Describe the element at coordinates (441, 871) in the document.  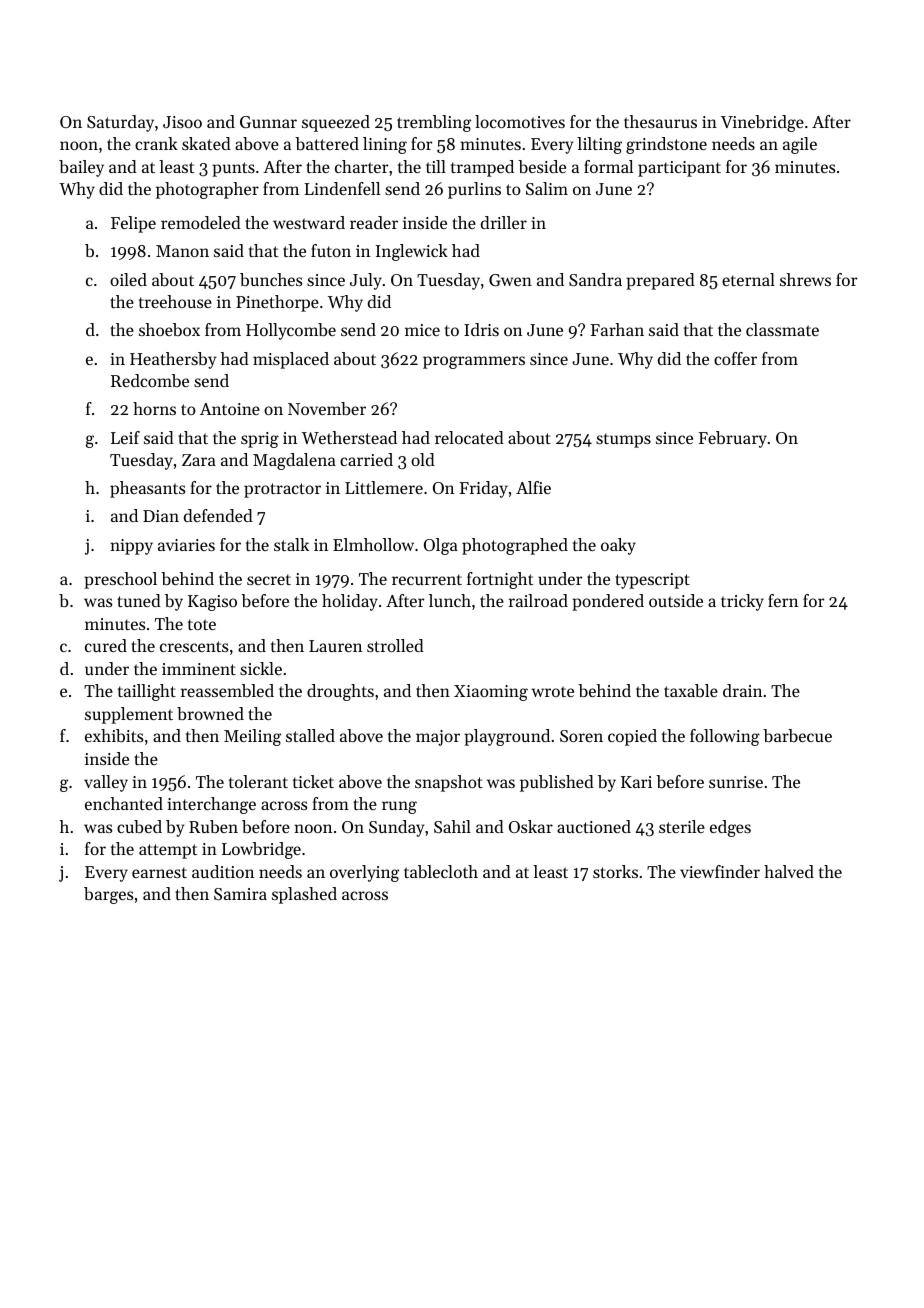
I see `tablecloth` at that location.
